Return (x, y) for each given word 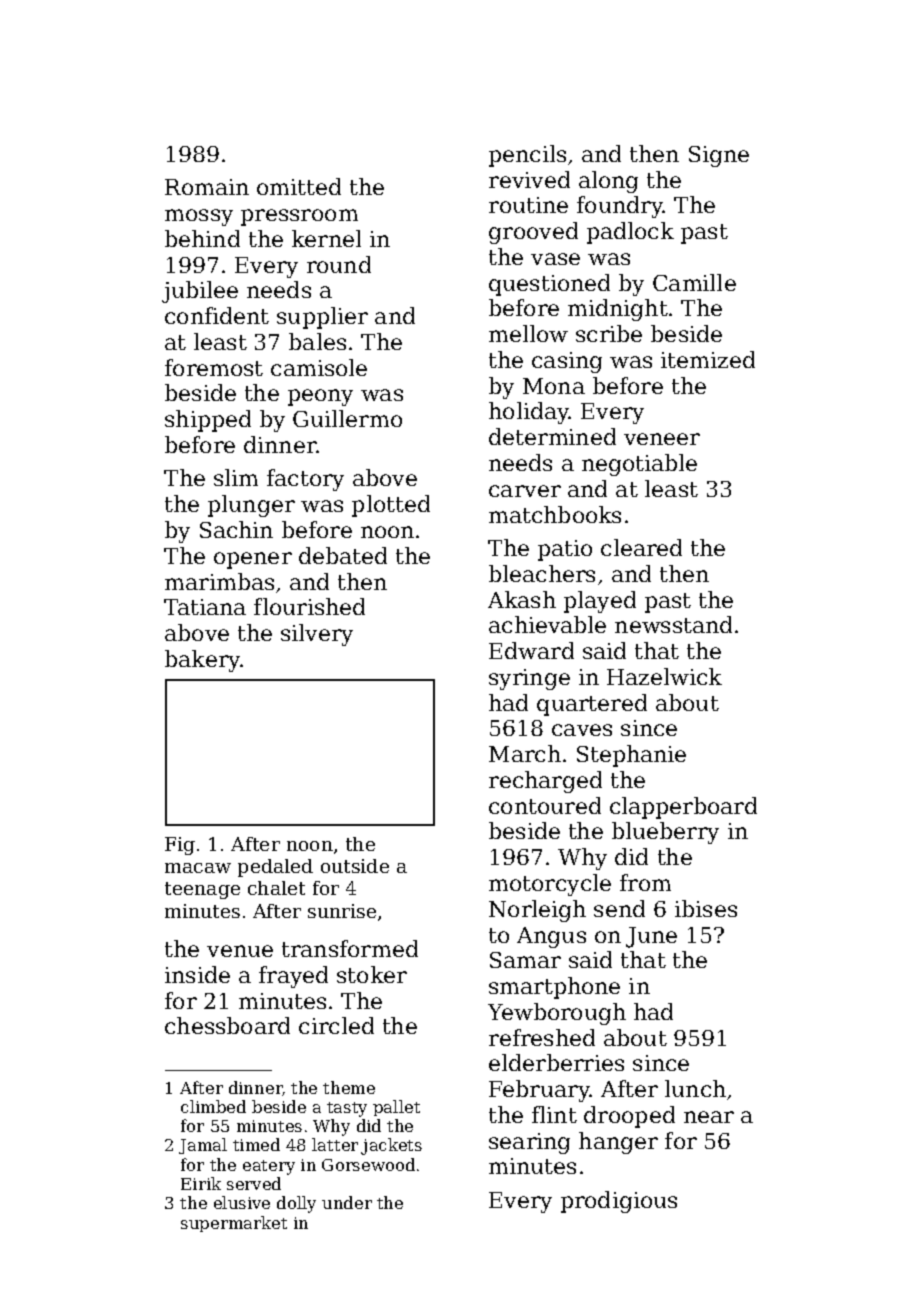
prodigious (619, 1202)
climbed (213, 1106)
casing (567, 362)
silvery (317, 635)
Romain (207, 187)
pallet (396, 1108)
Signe (719, 156)
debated (343, 555)
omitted (299, 186)
